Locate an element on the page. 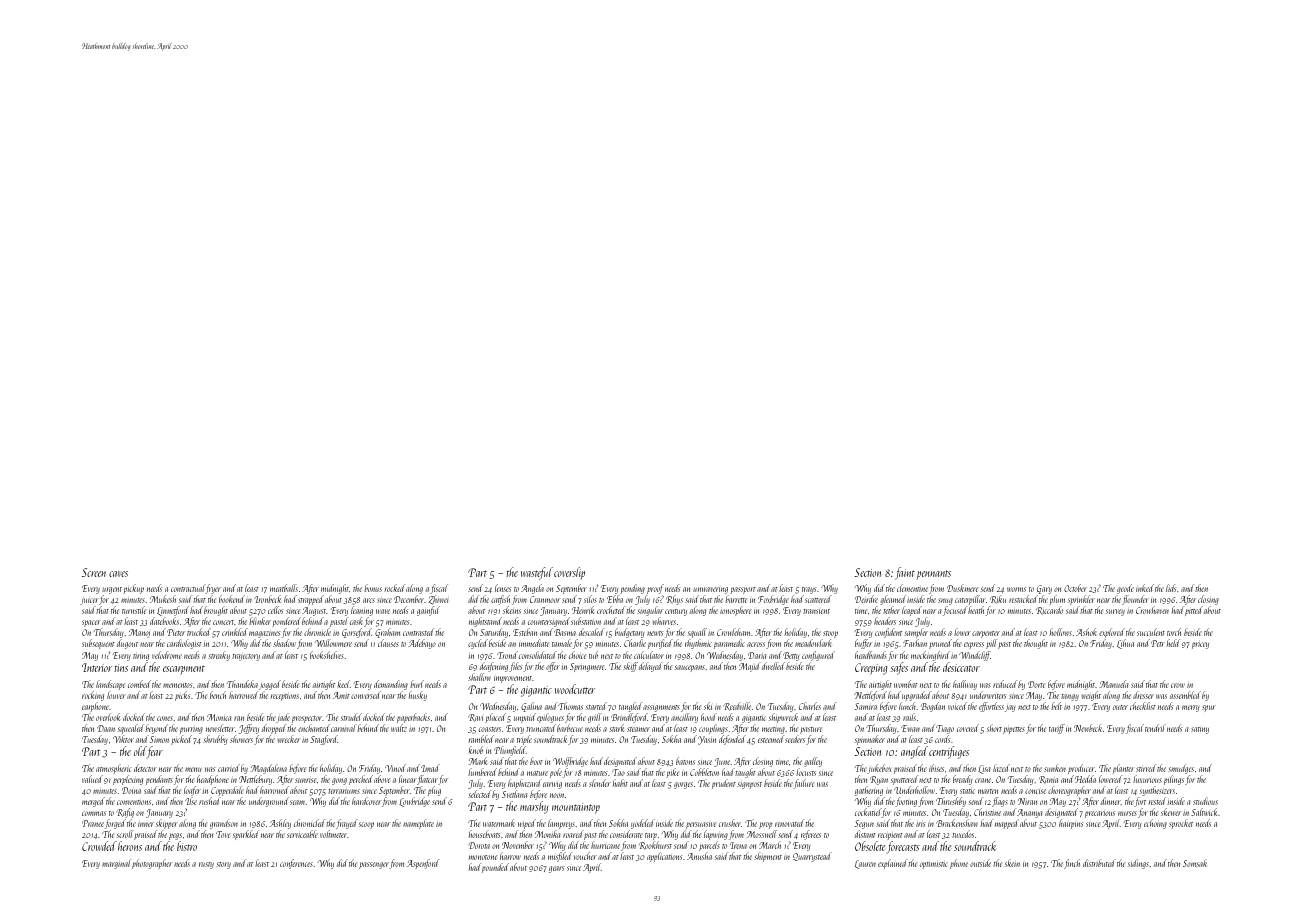 This document has height=924, width=1308. rested is located at coordinates (1157, 801).
